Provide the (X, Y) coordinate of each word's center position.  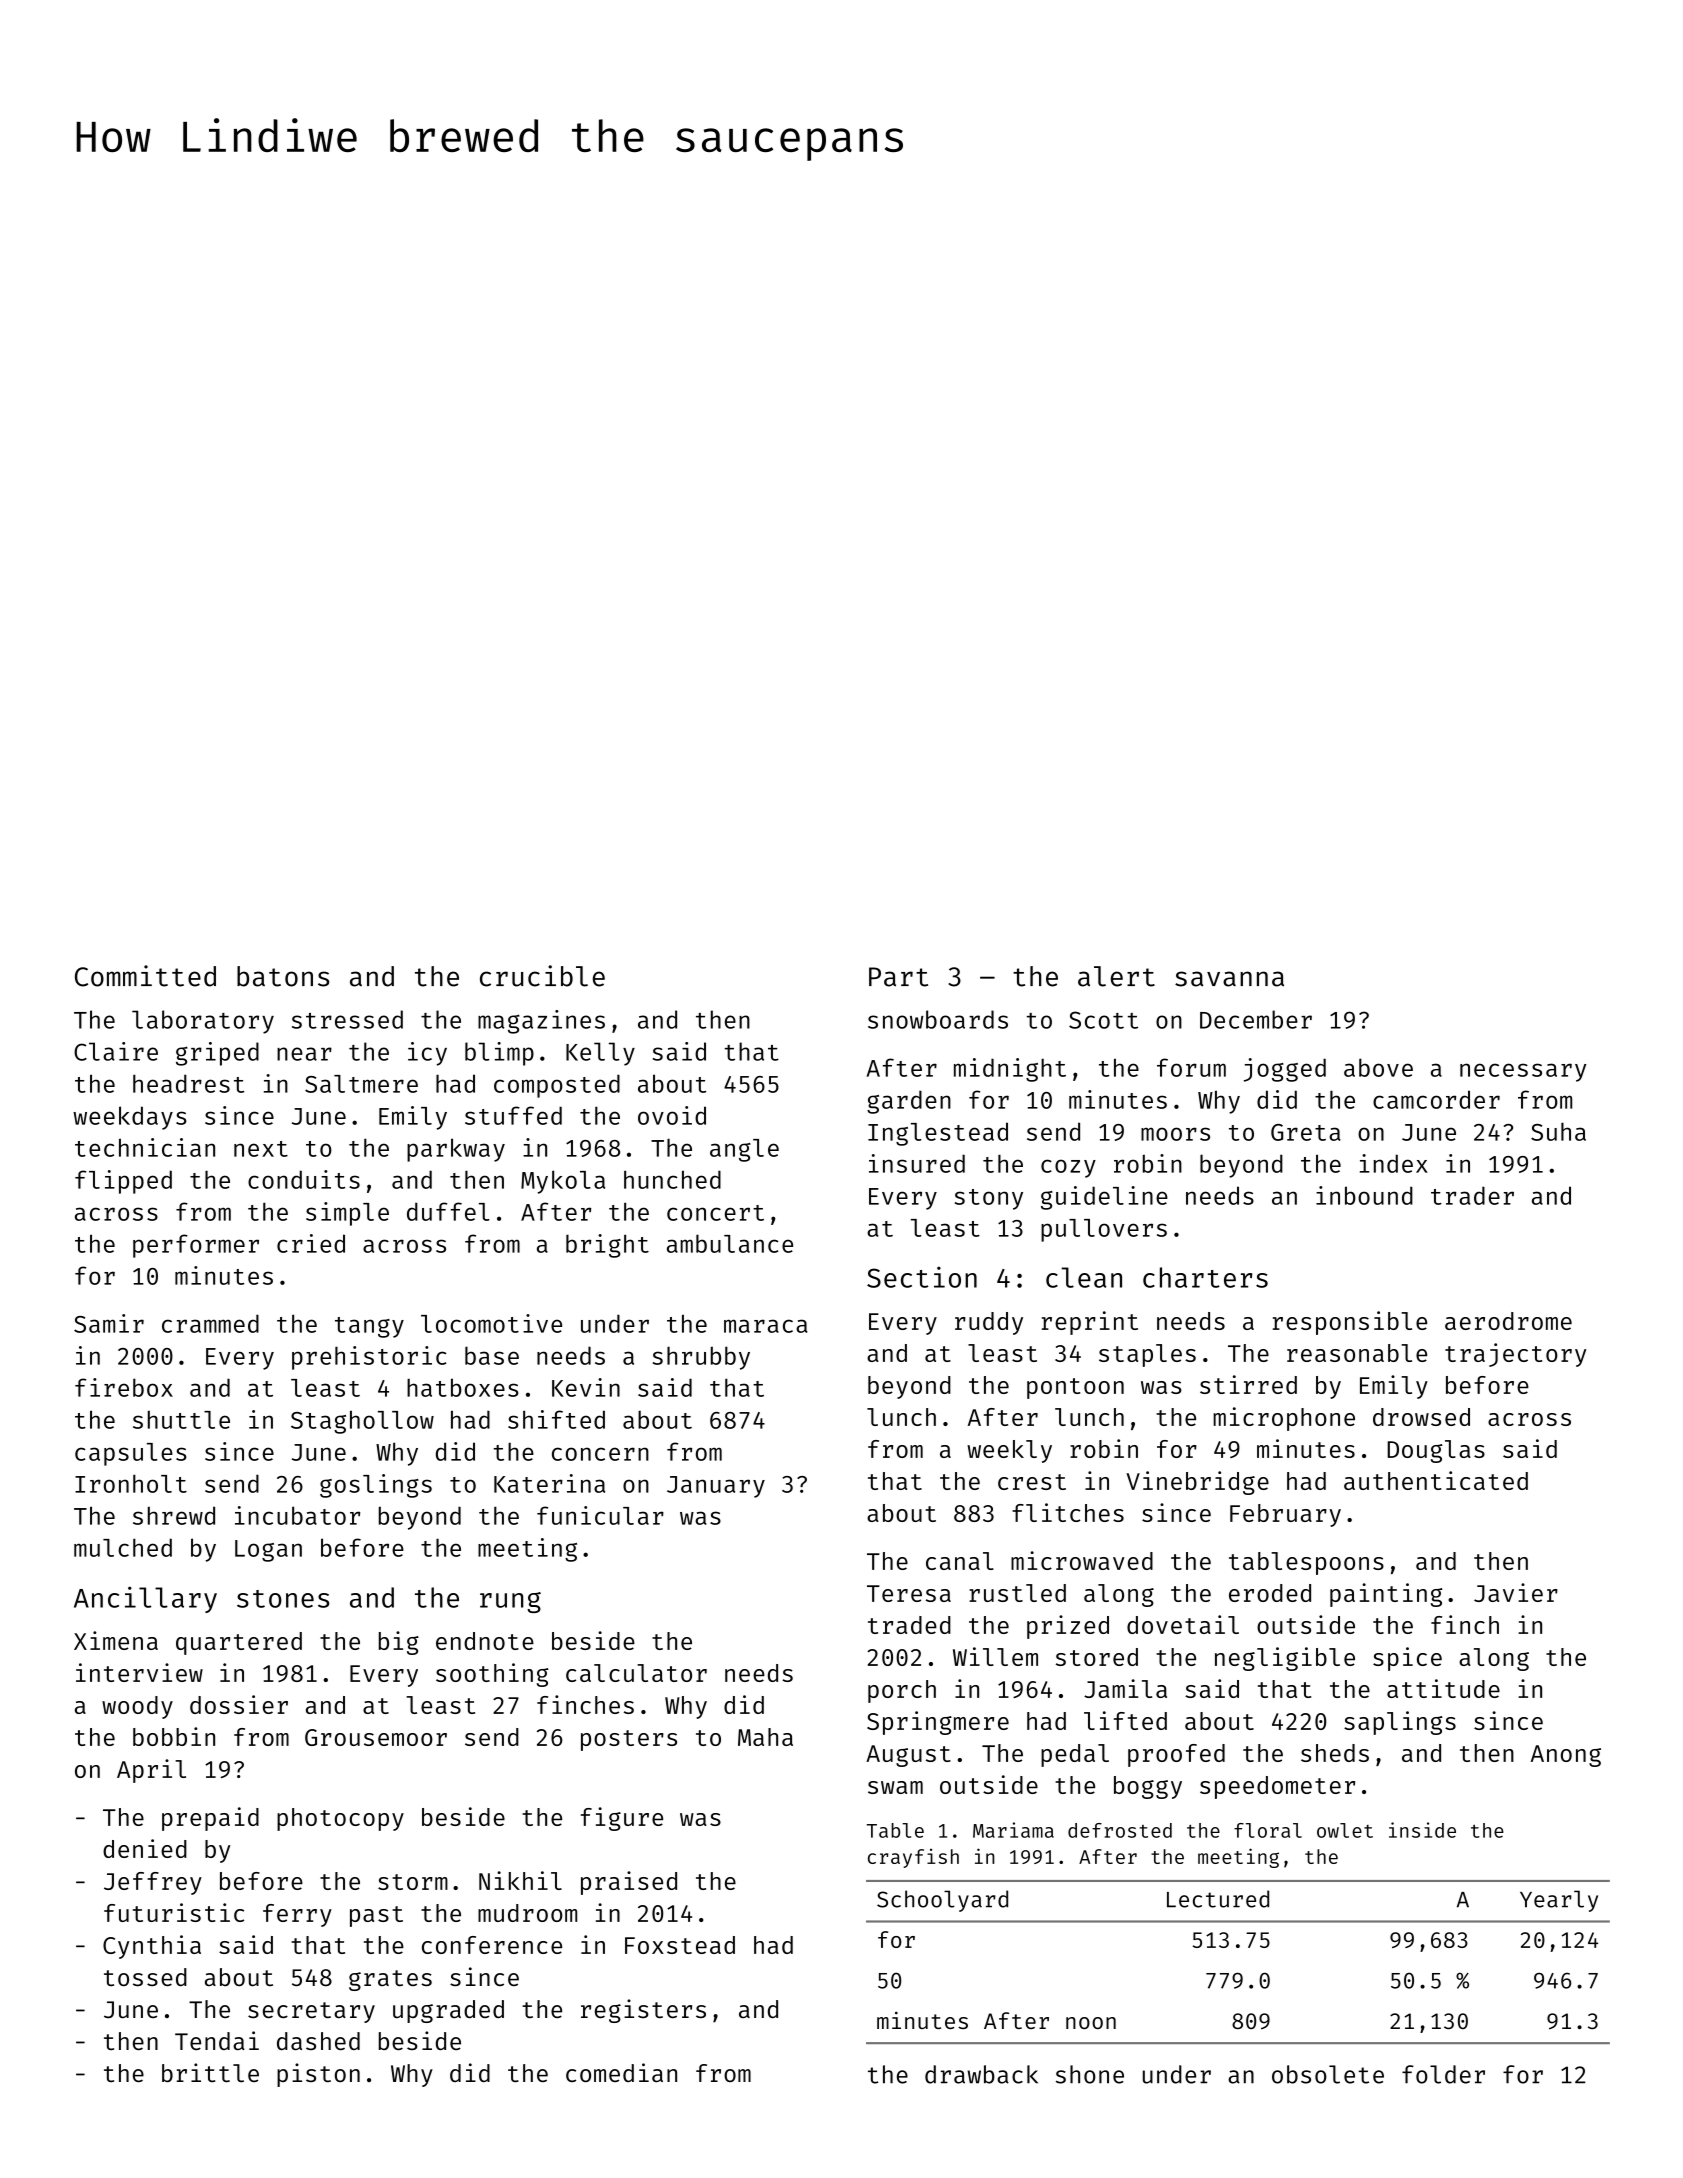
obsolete (1328, 2074)
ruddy (989, 1323)
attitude (1443, 1688)
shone (1090, 2074)
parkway (456, 1150)
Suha (1558, 1131)
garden (909, 1102)
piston (318, 2075)
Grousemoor (376, 1737)
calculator (636, 1673)
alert (1116, 976)
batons (283, 976)
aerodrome (1508, 1321)
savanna (1229, 979)
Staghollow (362, 1422)
